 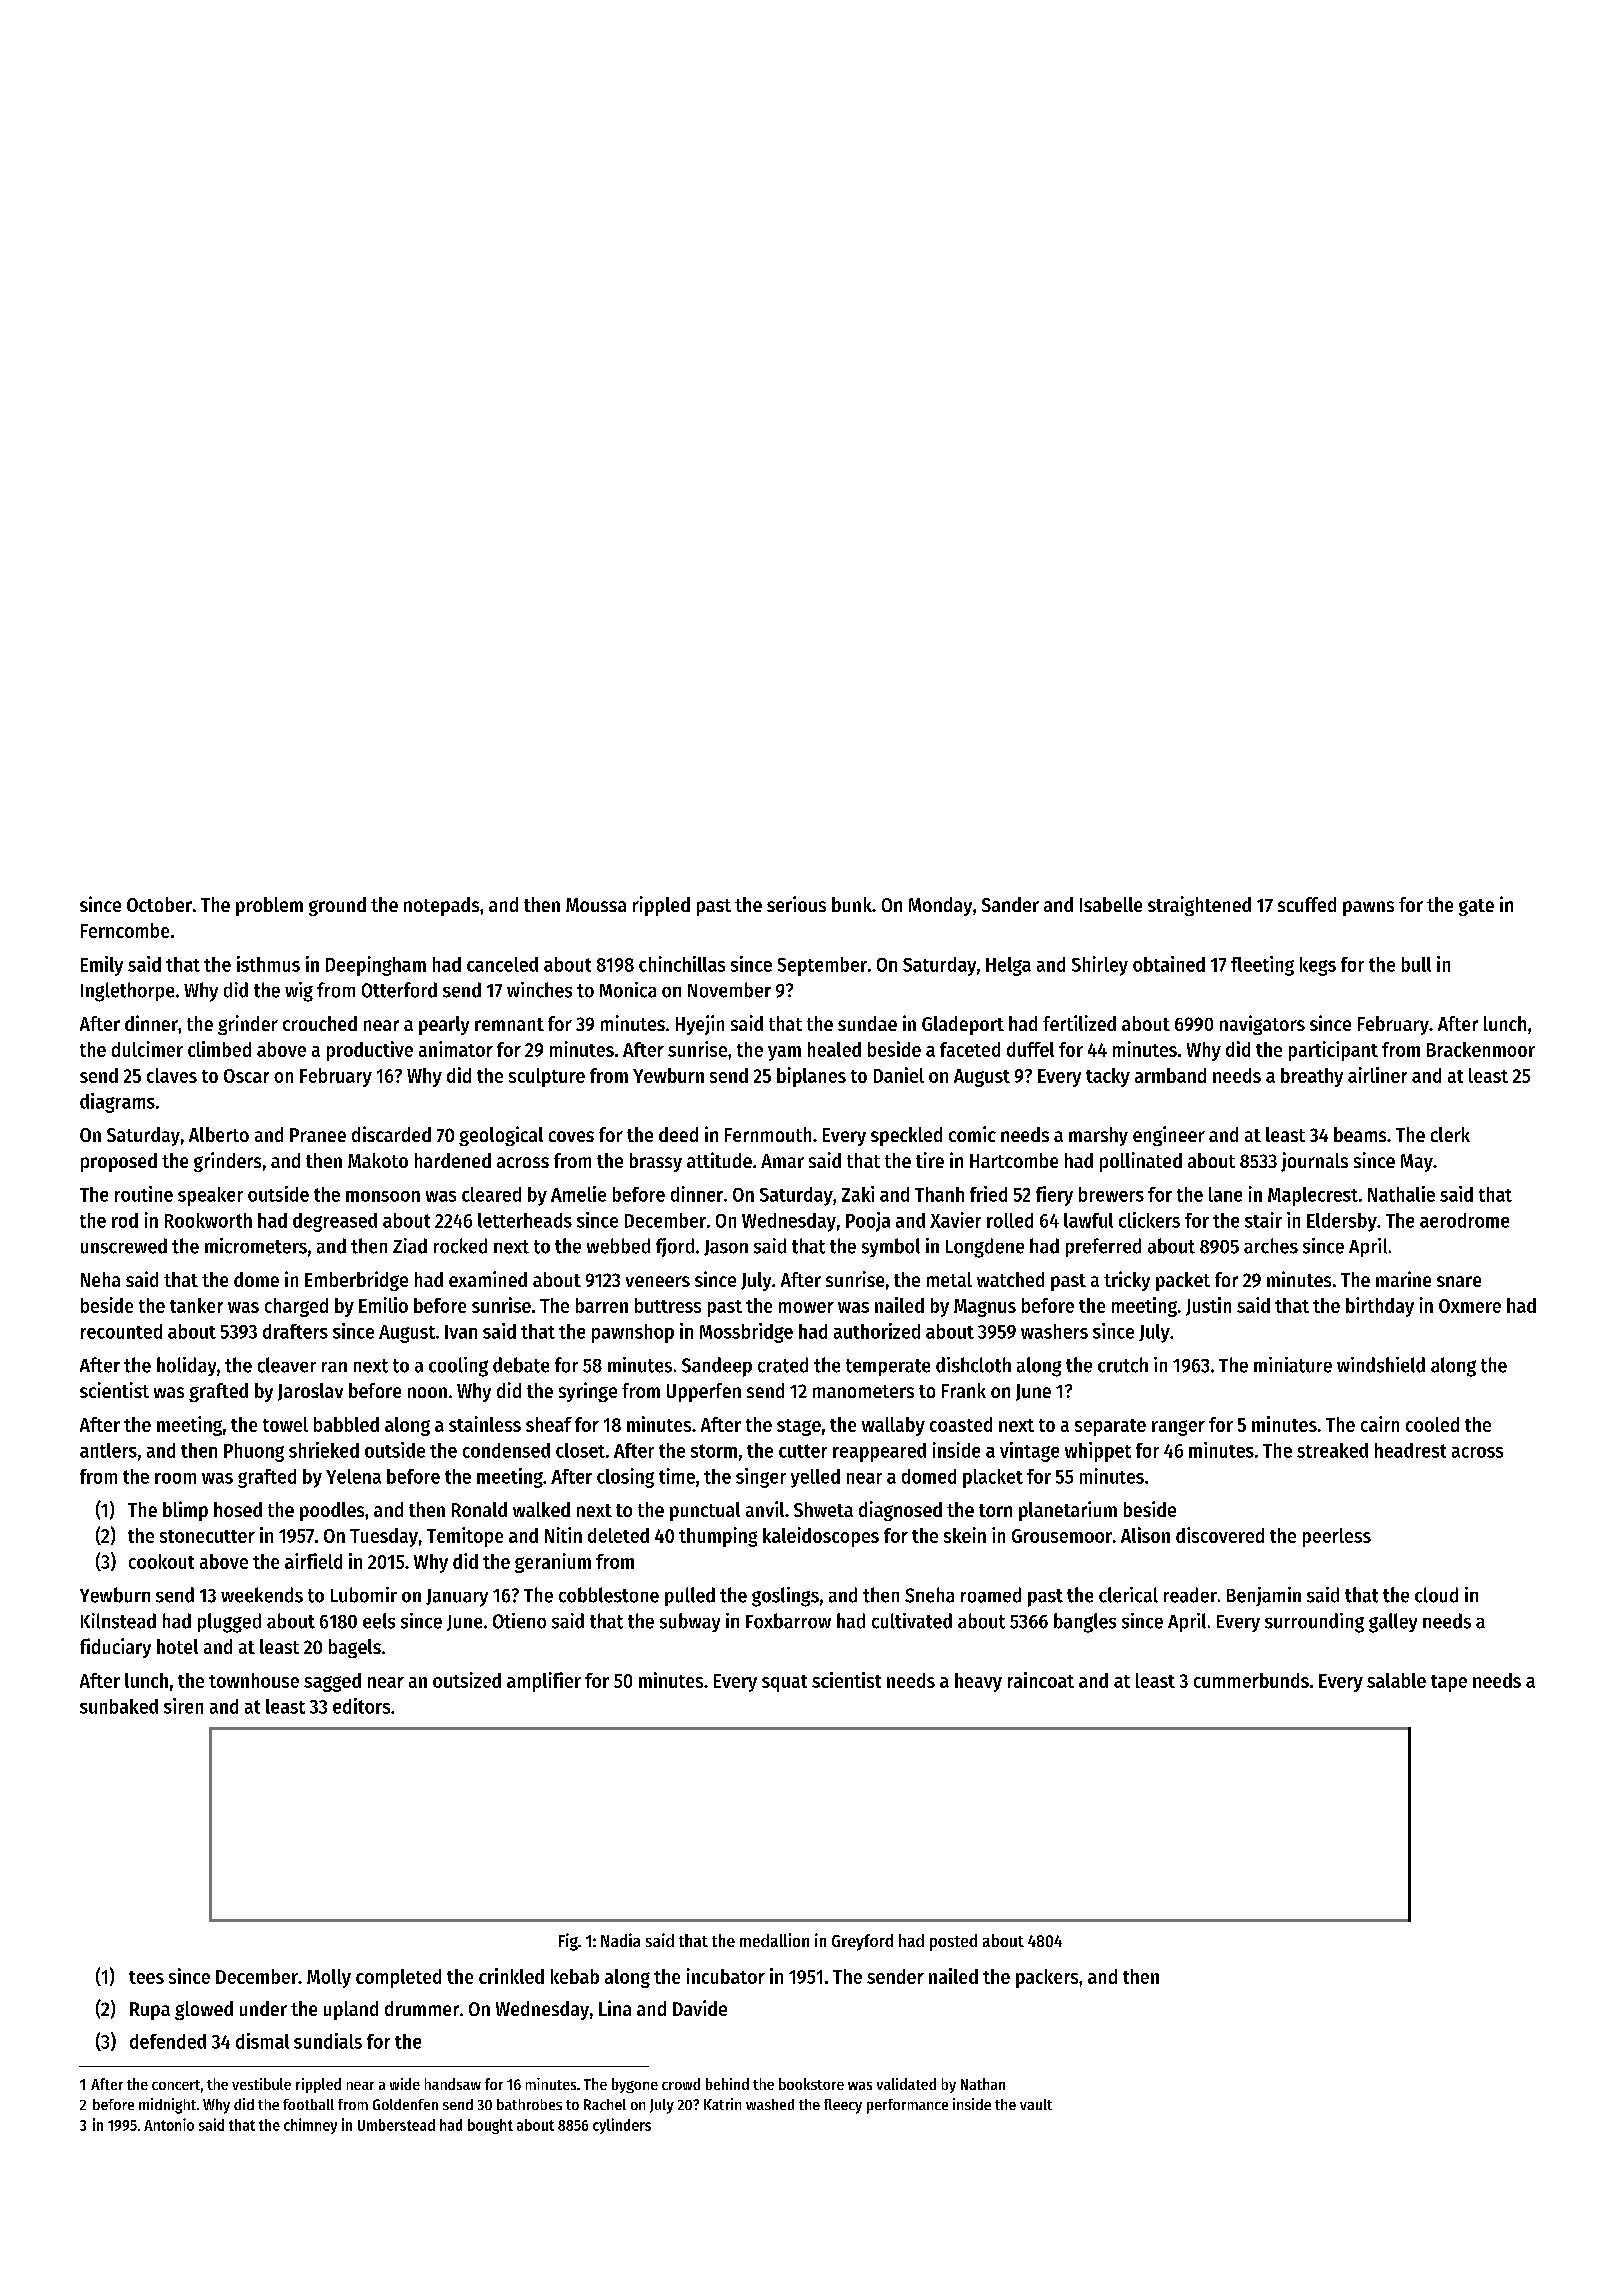 What do you see at coordinates (1010, 904) in the page?
I see `Sander` at bounding box center [1010, 904].
